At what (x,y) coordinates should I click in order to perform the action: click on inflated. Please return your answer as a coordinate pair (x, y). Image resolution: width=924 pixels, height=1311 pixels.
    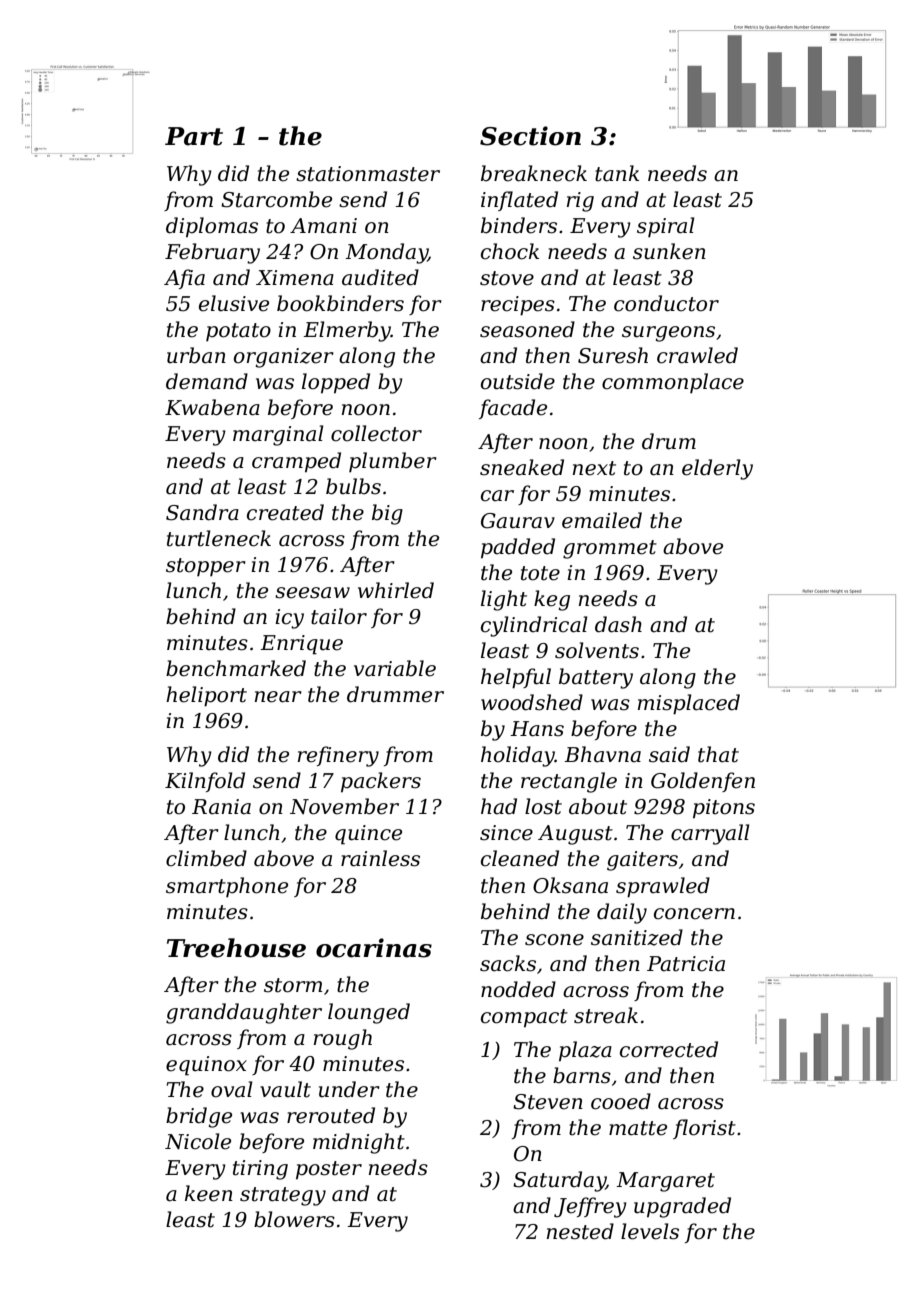
    Looking at the image, I should click on (519, 201).
